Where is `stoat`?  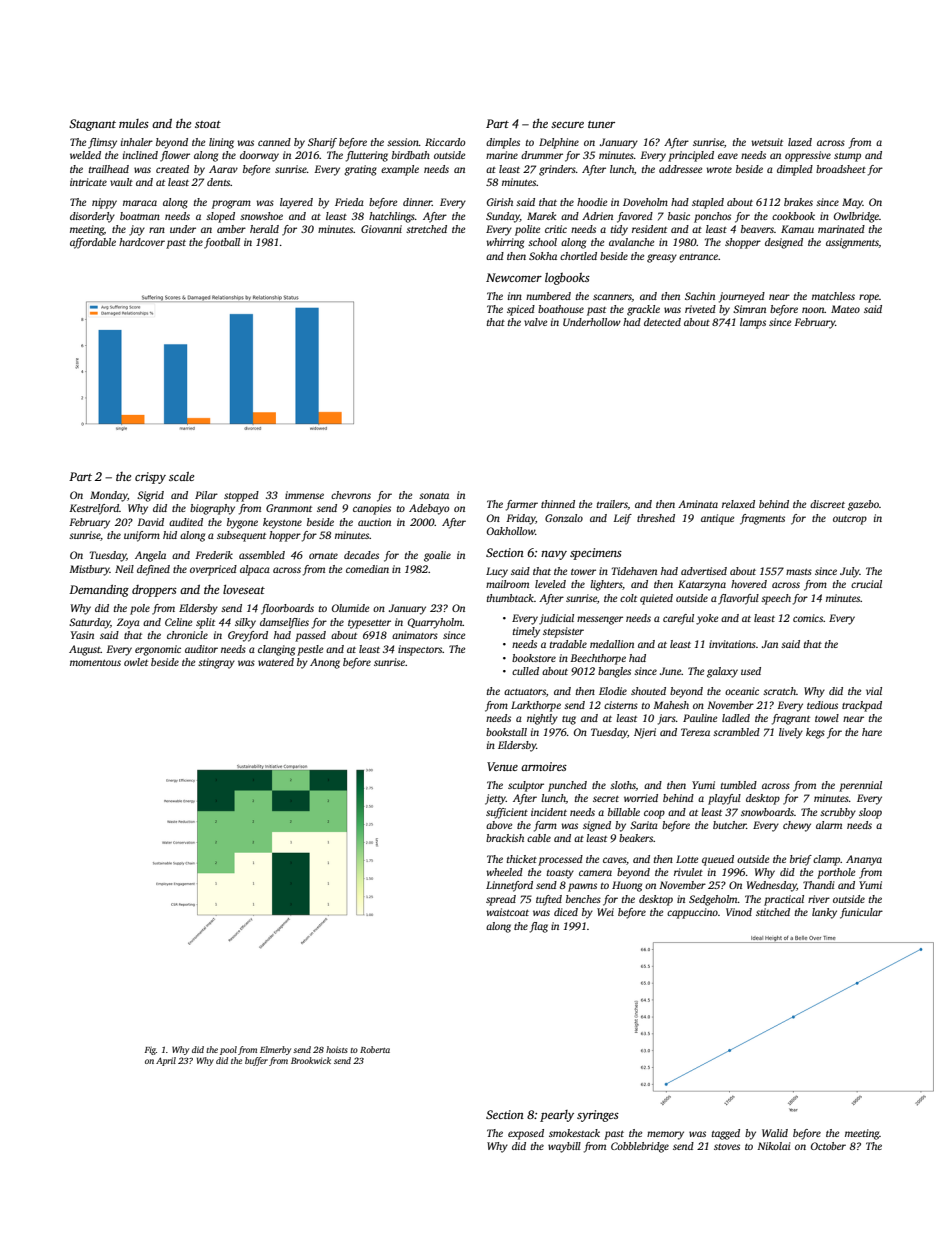 stoat is located at coordinates (208, 124).
